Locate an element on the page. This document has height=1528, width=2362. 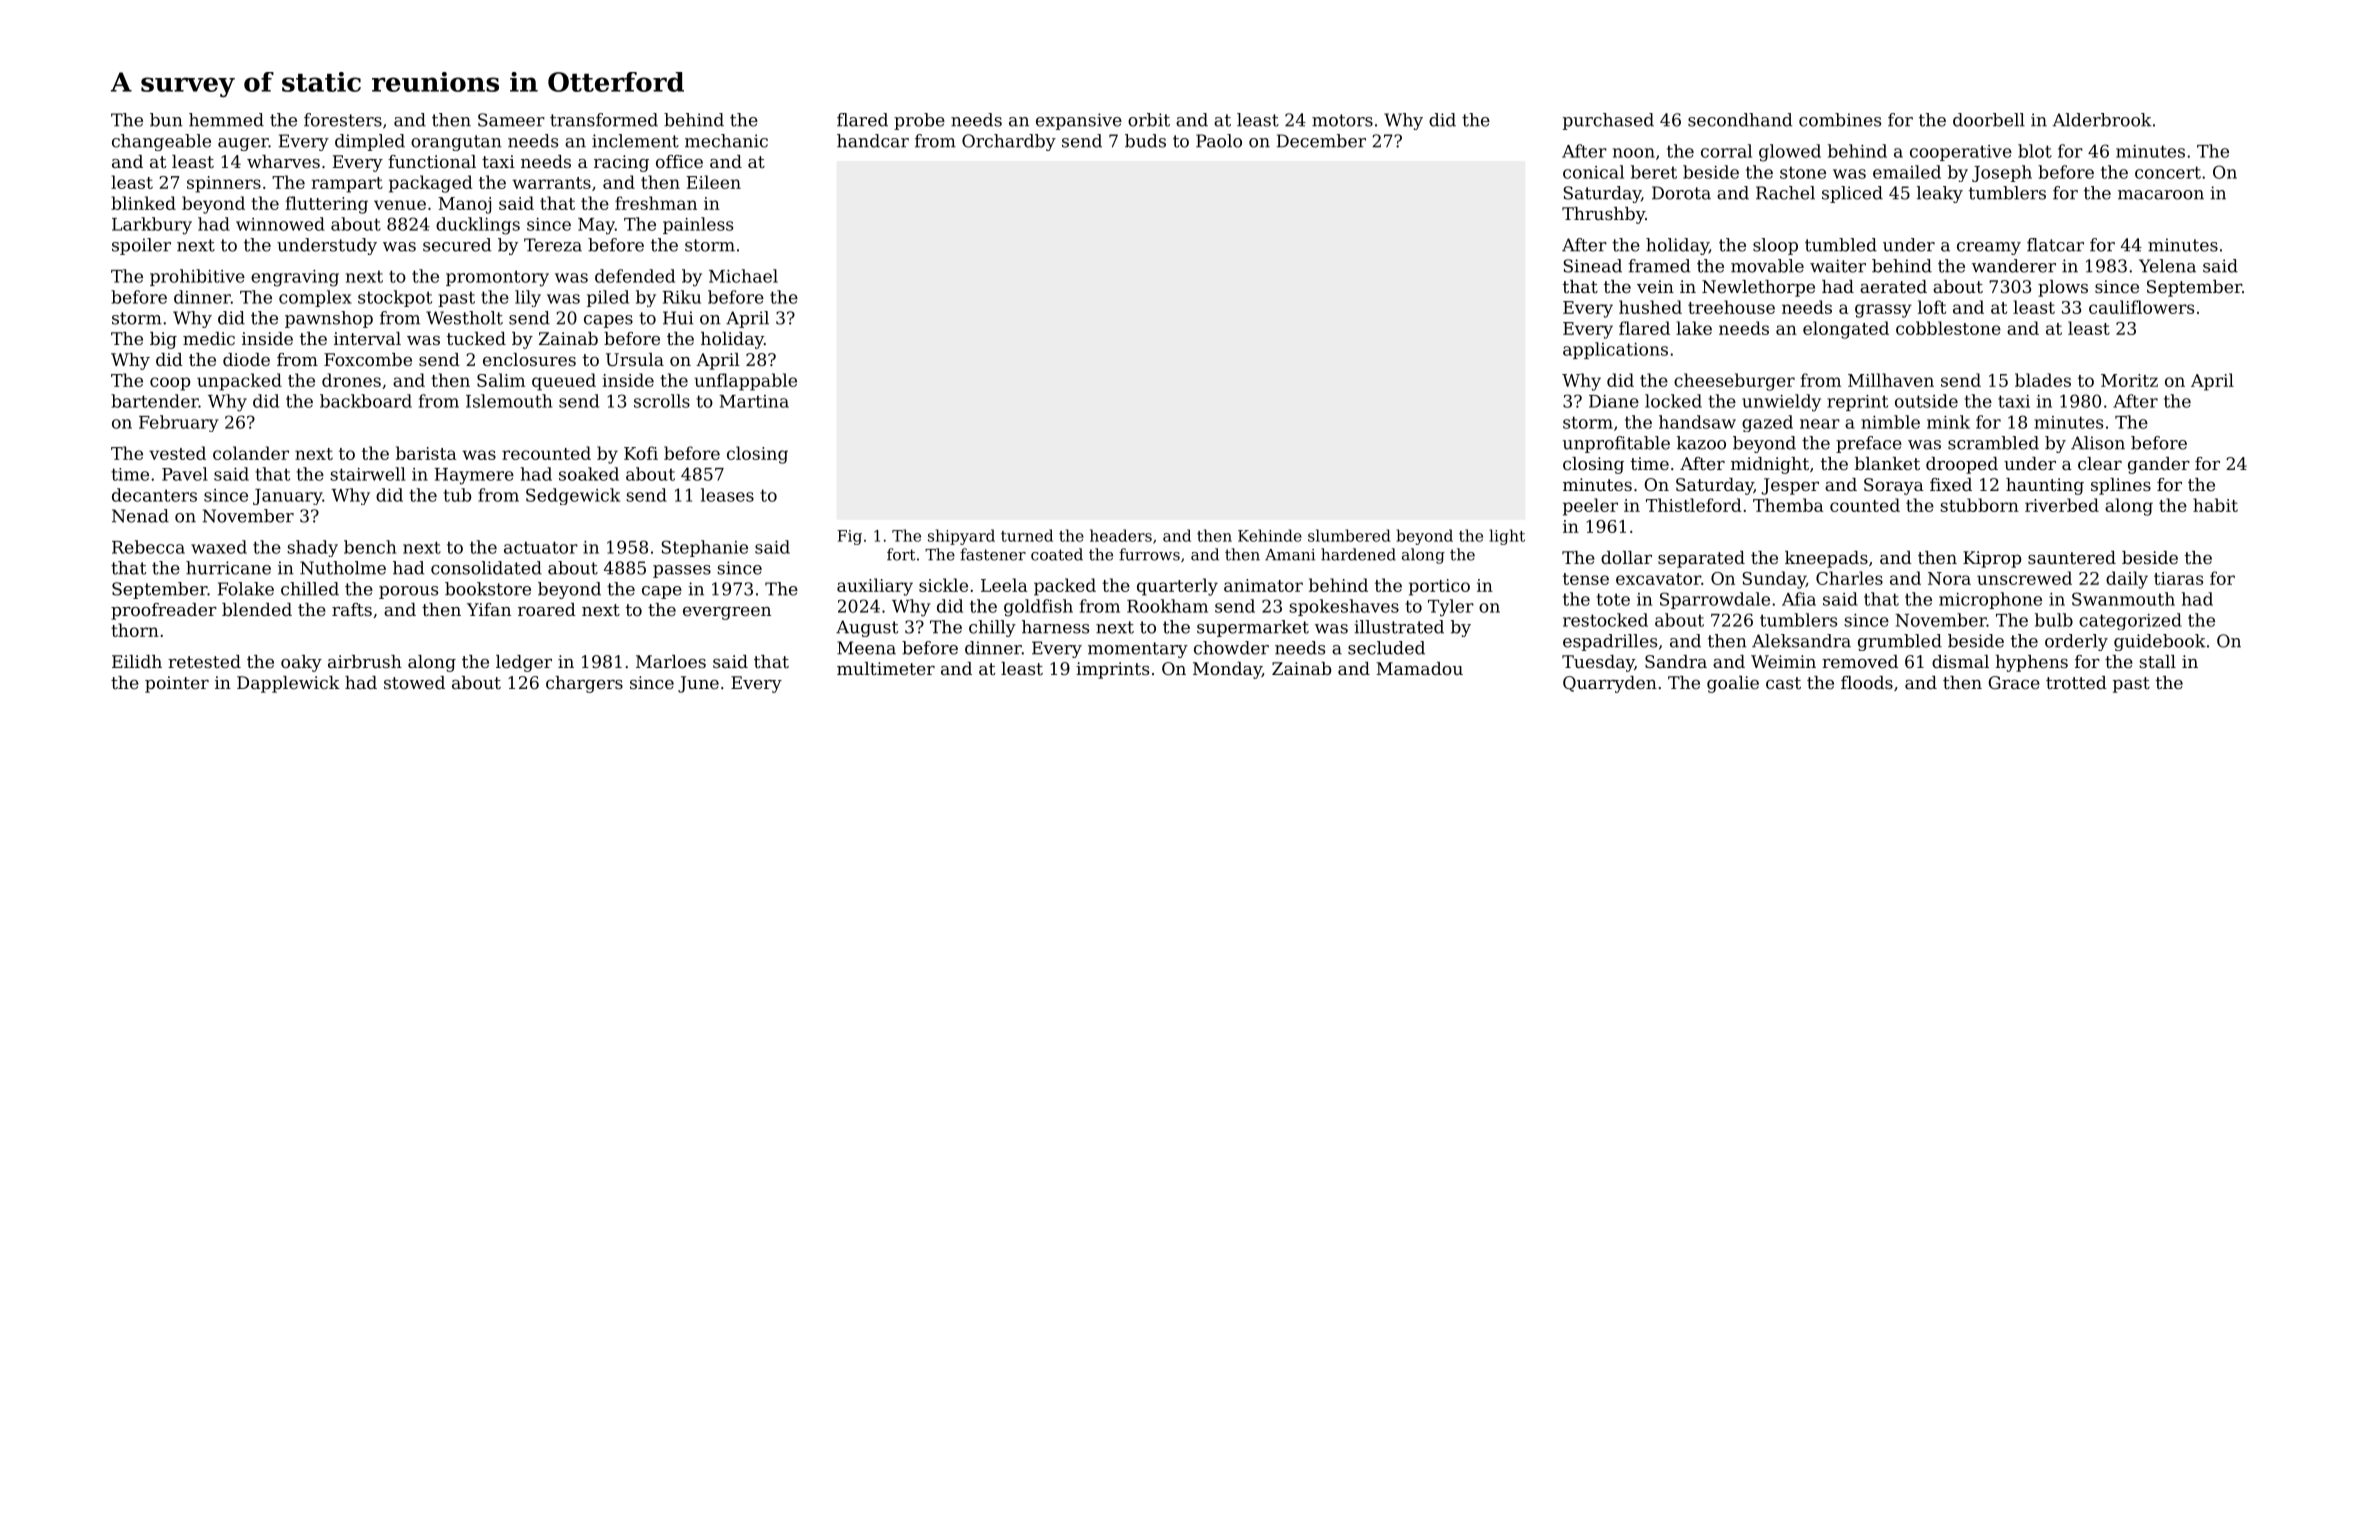
Diane is located at coordinates (1614, 401).
